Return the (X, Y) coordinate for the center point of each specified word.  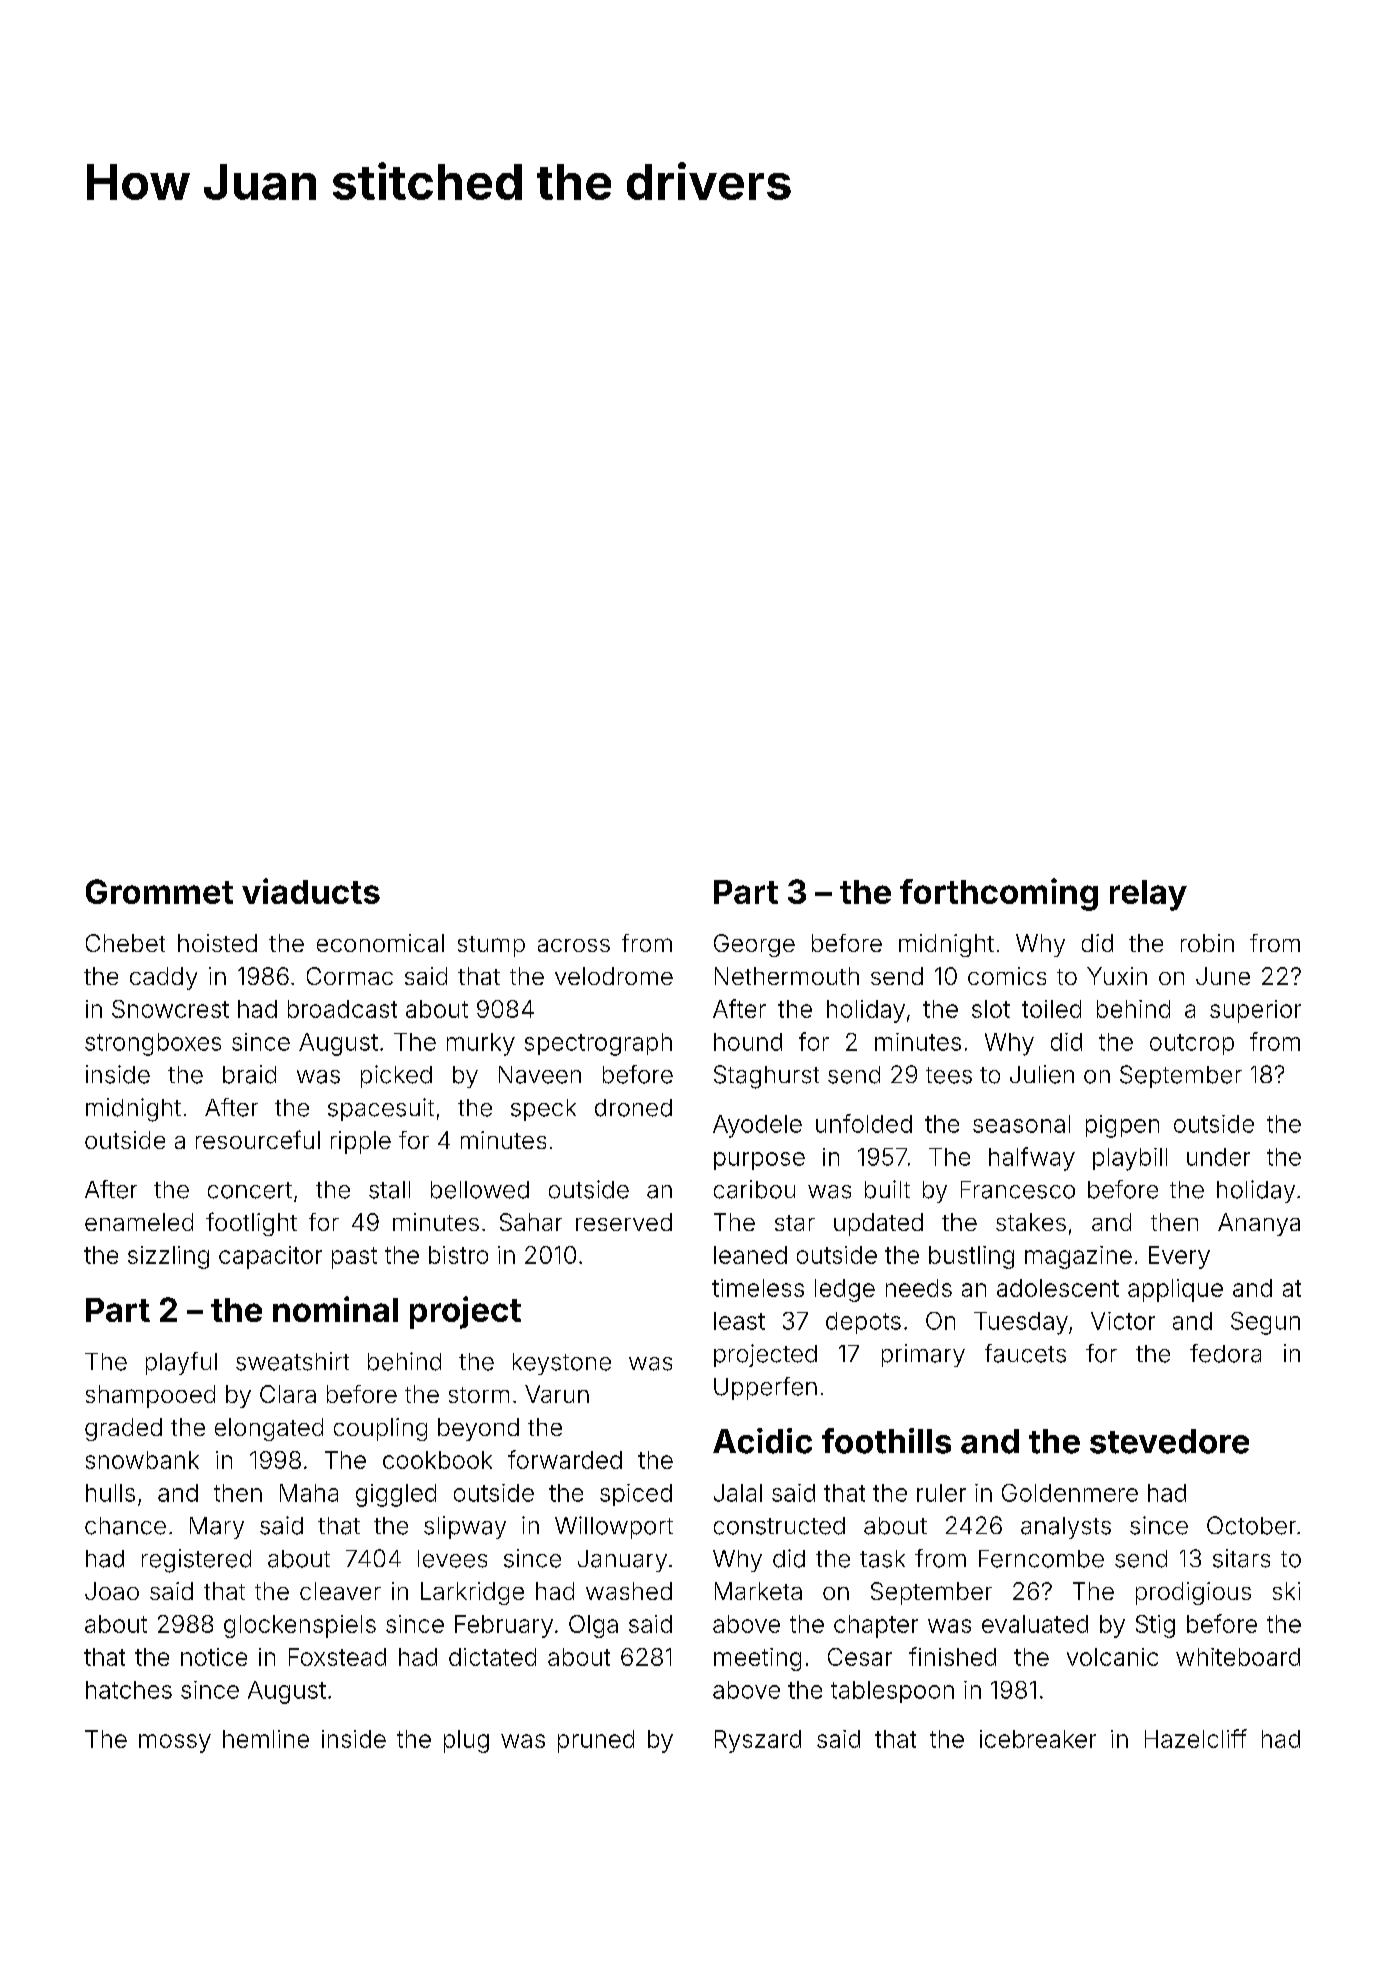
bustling (971, 1257)
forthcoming (999, 894)
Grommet (159, 891)
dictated (492, 1657)
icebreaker (1038, 1739)
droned (633, 1108)
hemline (266, 1739)
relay (1148, 895)
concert (250, 1190)
